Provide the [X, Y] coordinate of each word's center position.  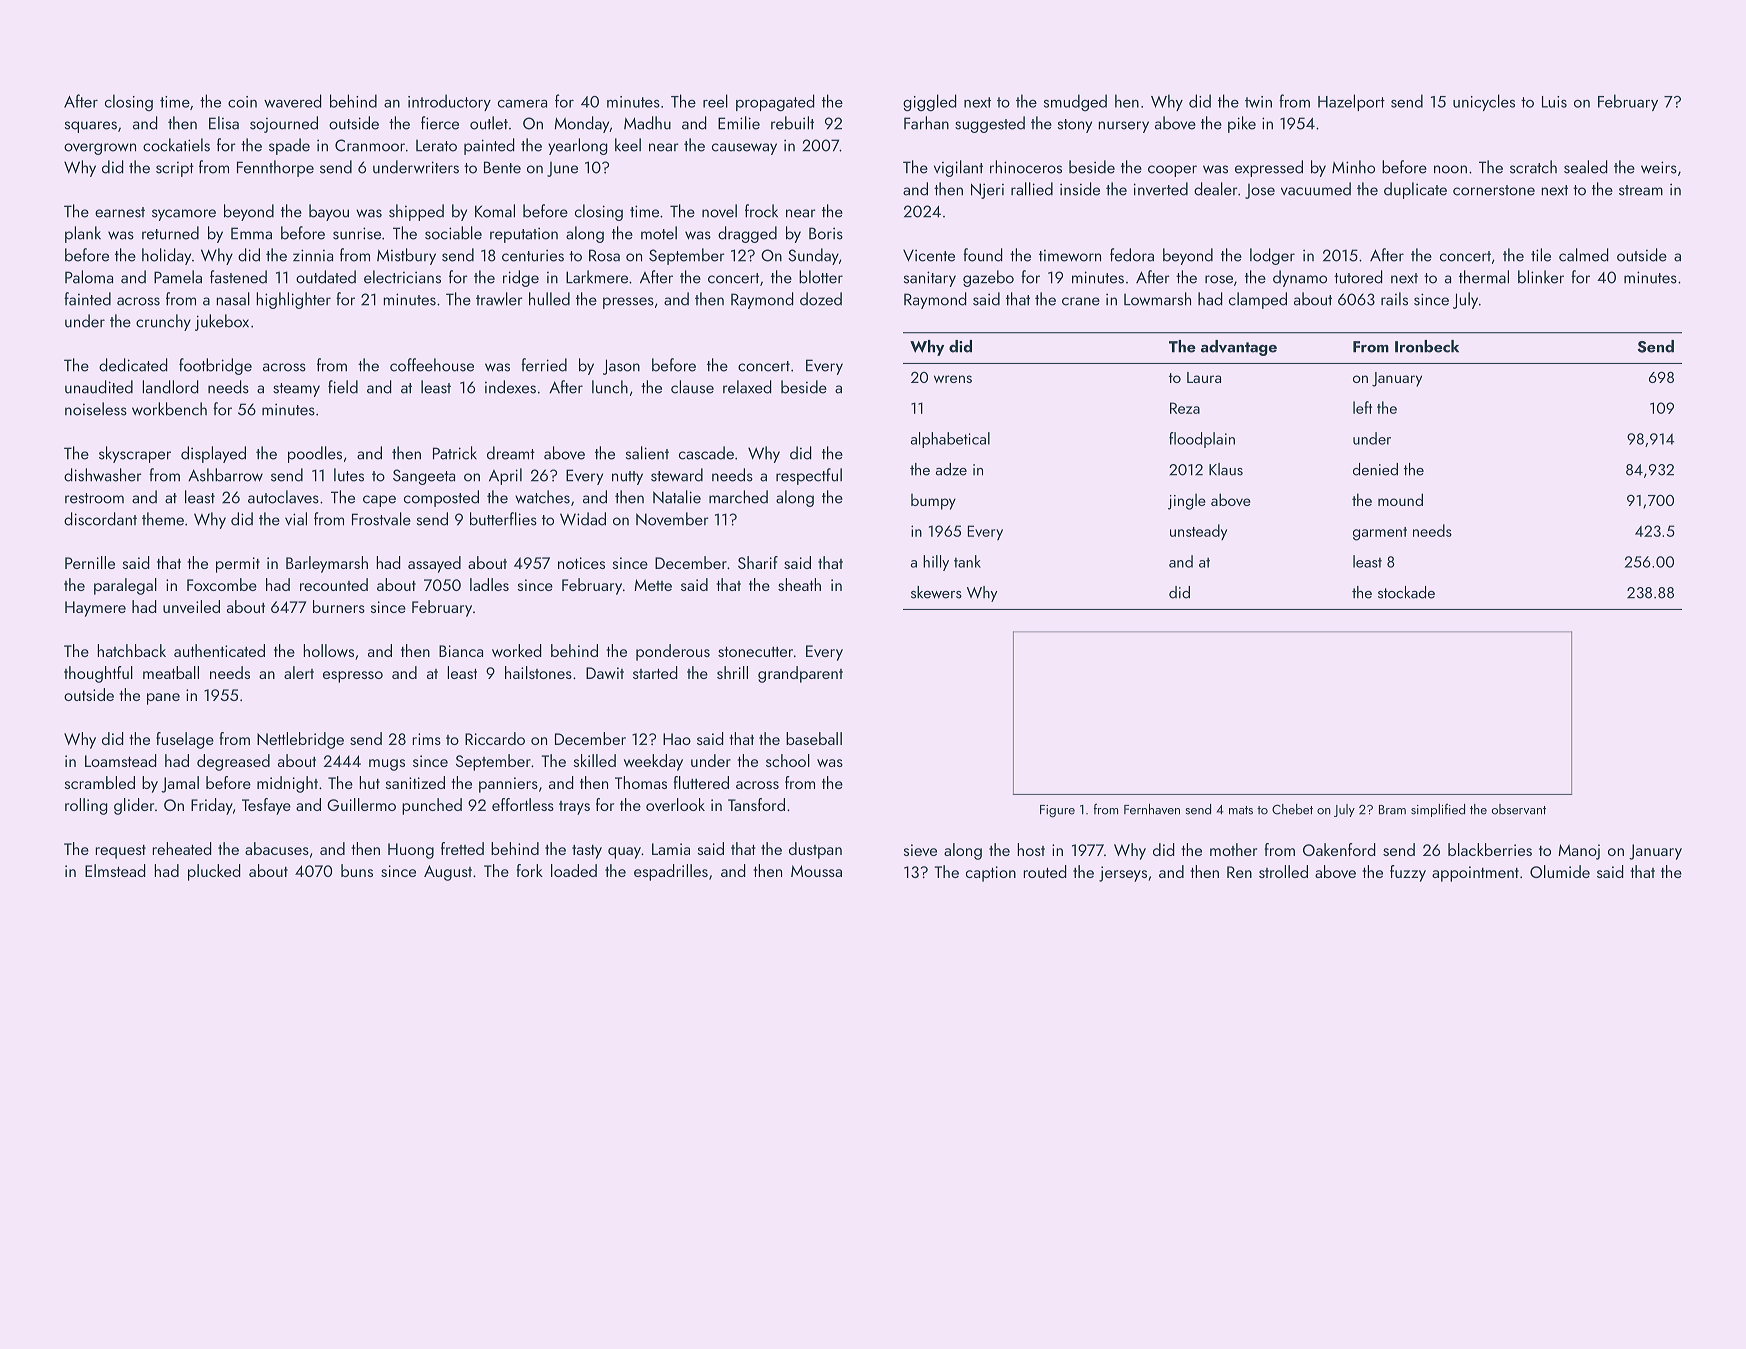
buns [357, 870]
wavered [293, 101]
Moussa [816, 871]
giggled [930, 103]
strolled [1283, 871]
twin [1258, 102]
